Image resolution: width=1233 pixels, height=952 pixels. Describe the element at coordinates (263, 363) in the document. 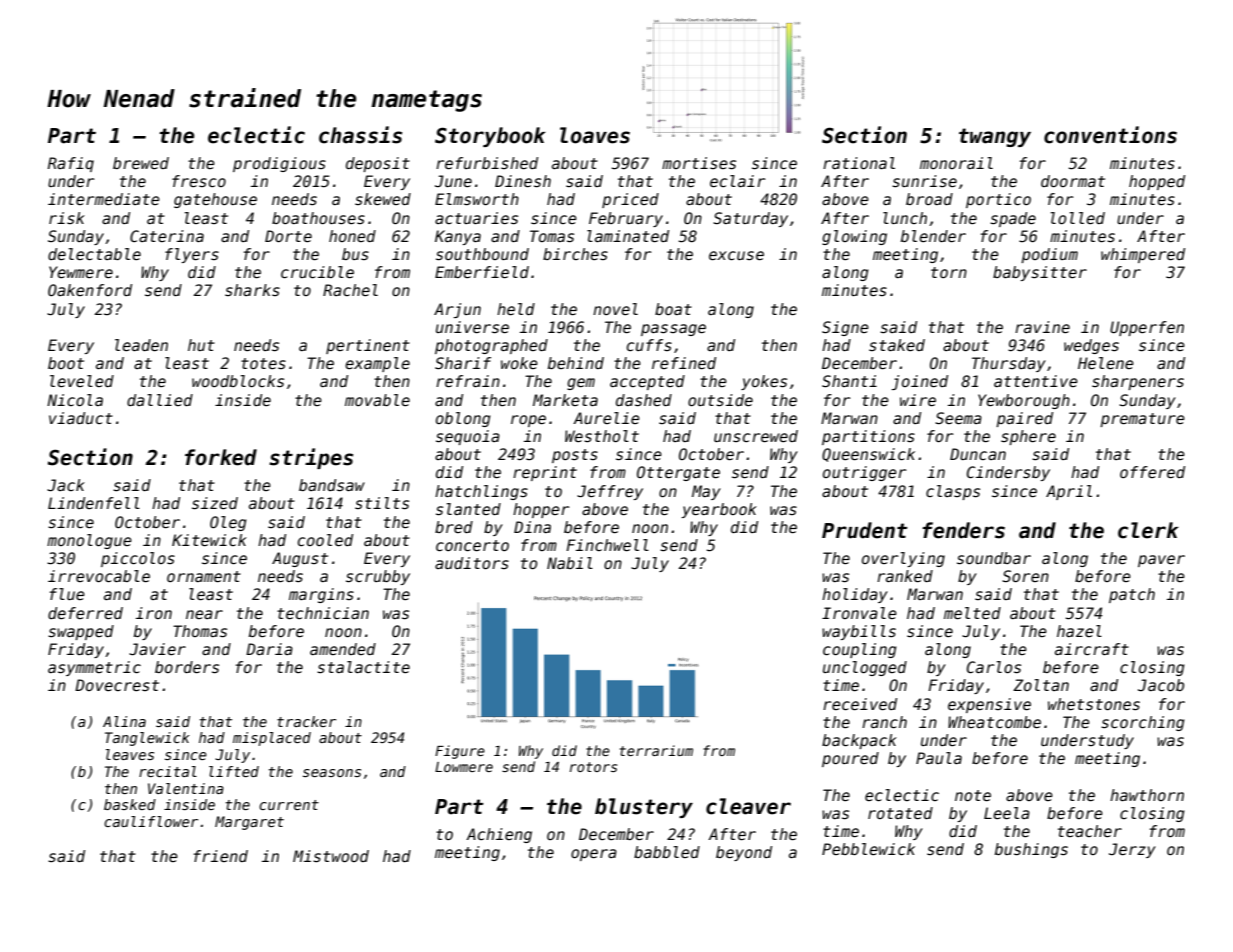

I see `totes` at that location.
